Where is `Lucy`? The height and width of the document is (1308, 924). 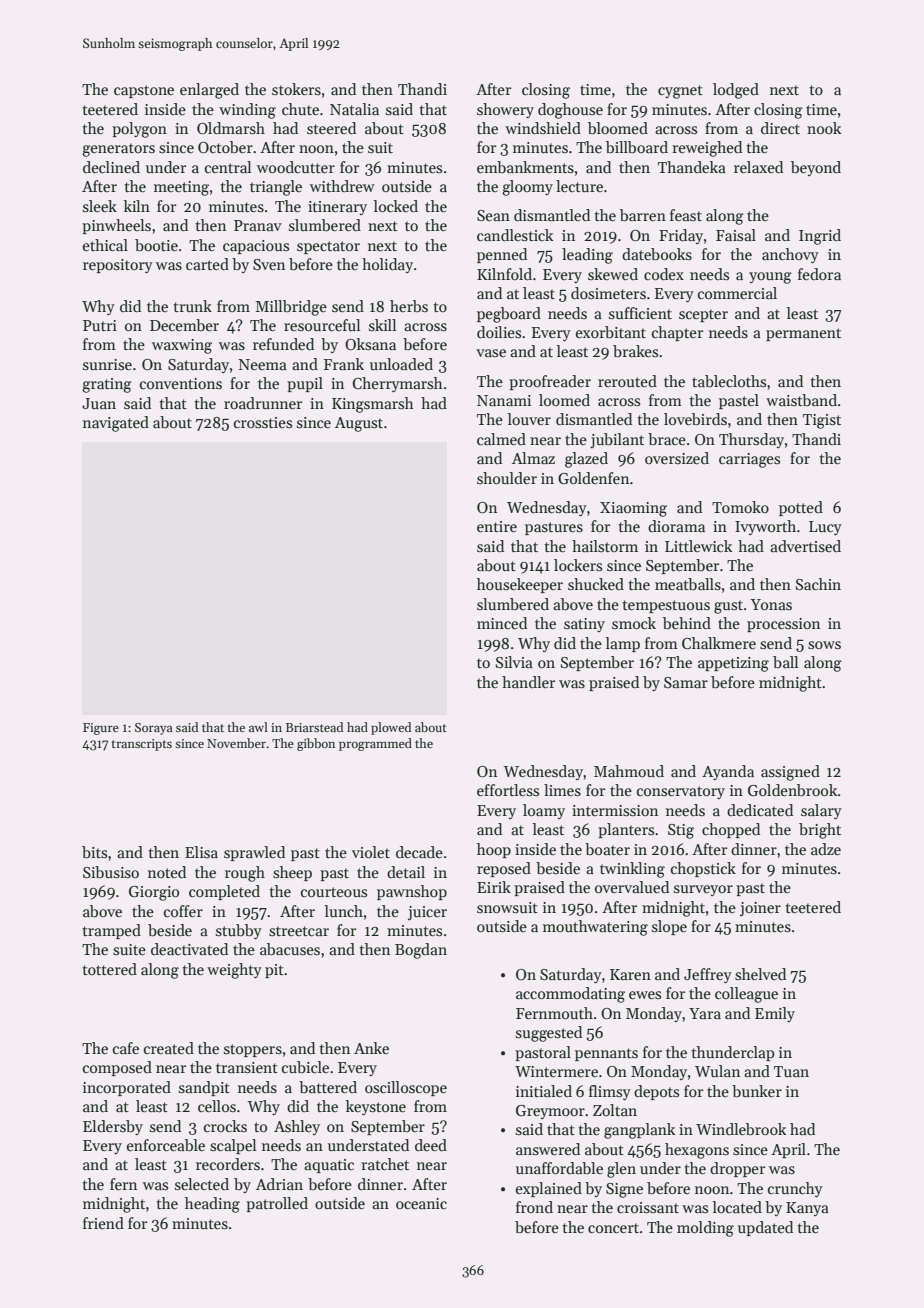
Lucy is located at coordinates (825, 528).
